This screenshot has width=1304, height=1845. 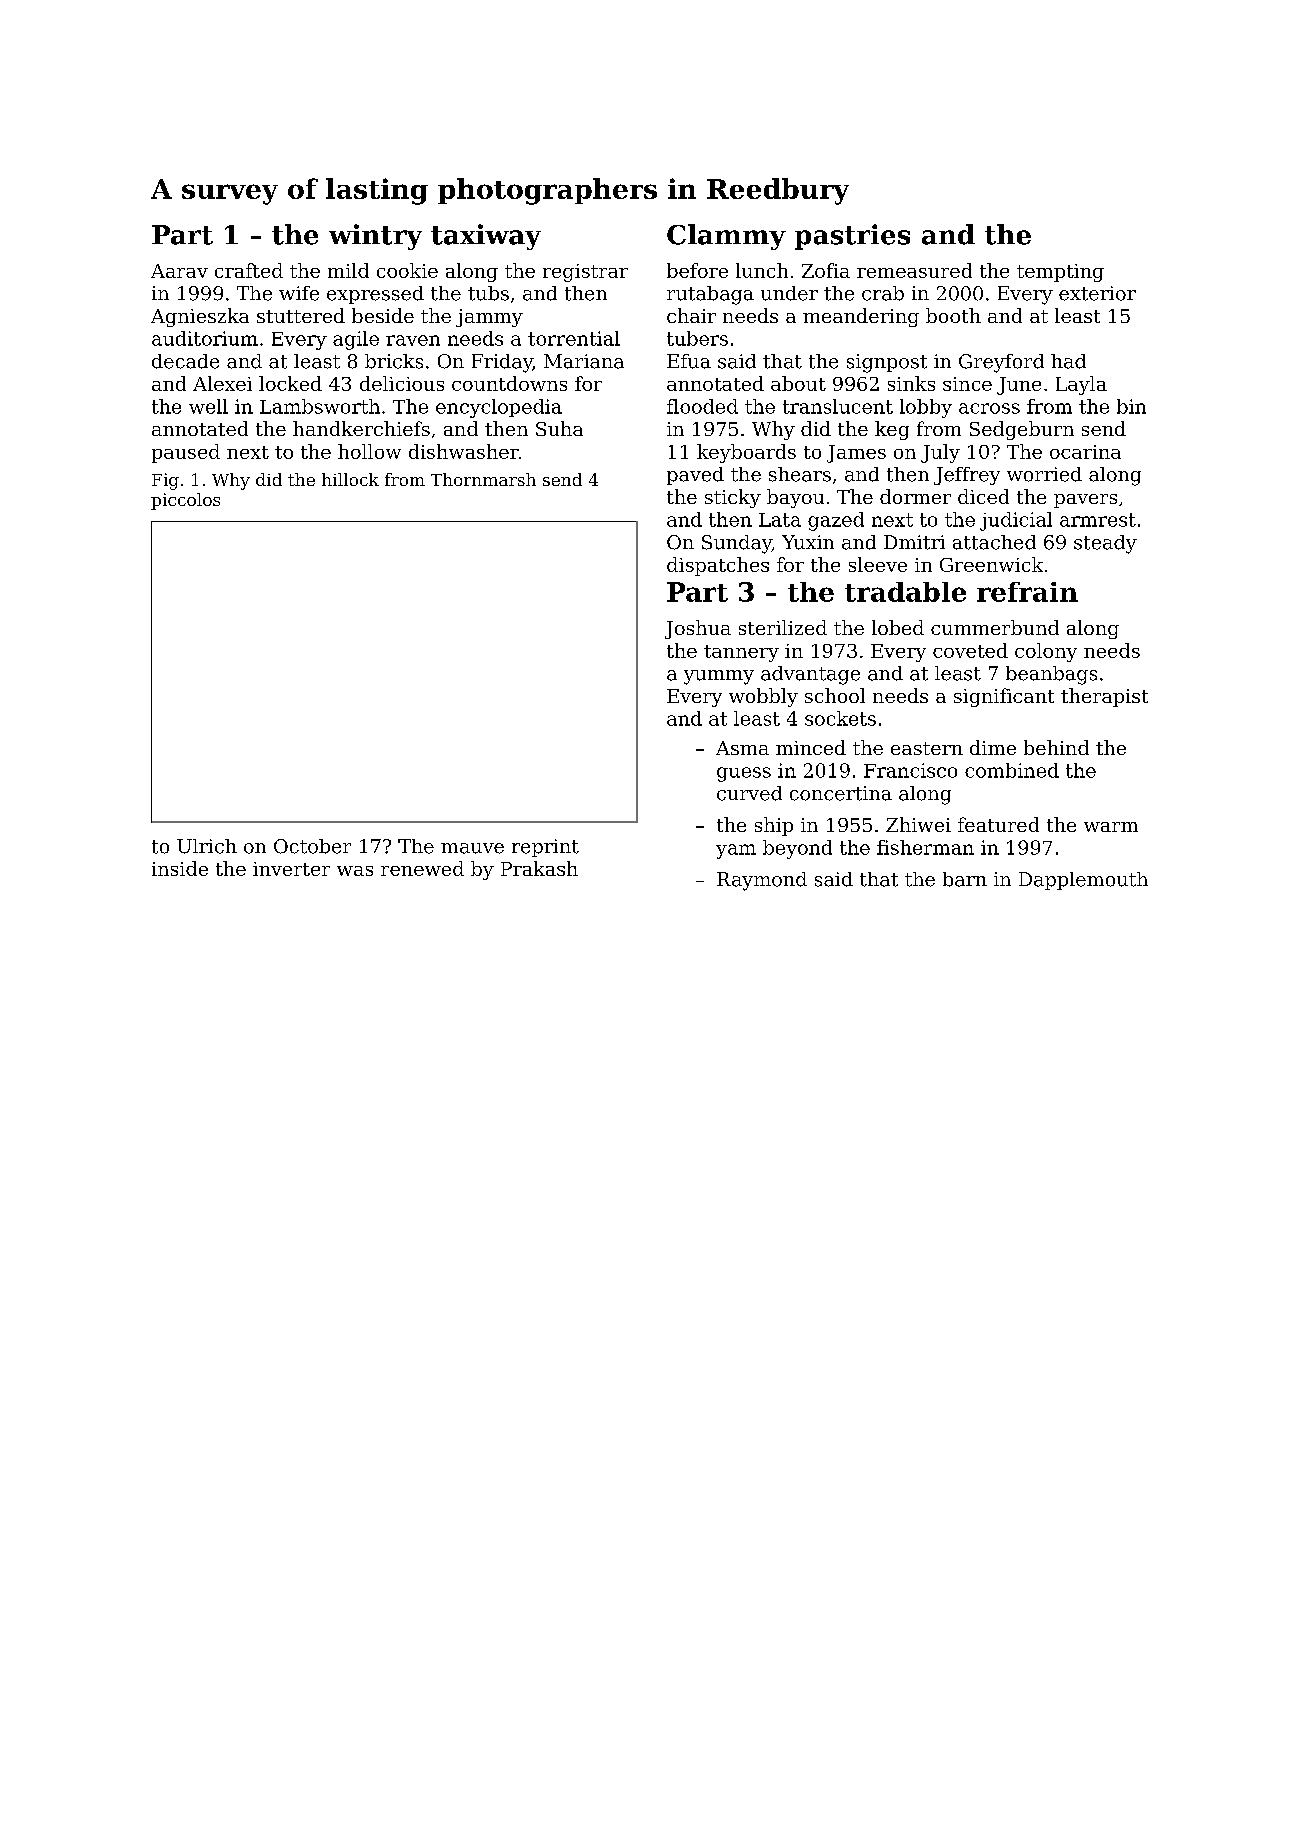 I want to click on Raymond, so click(x=762, y=881).
